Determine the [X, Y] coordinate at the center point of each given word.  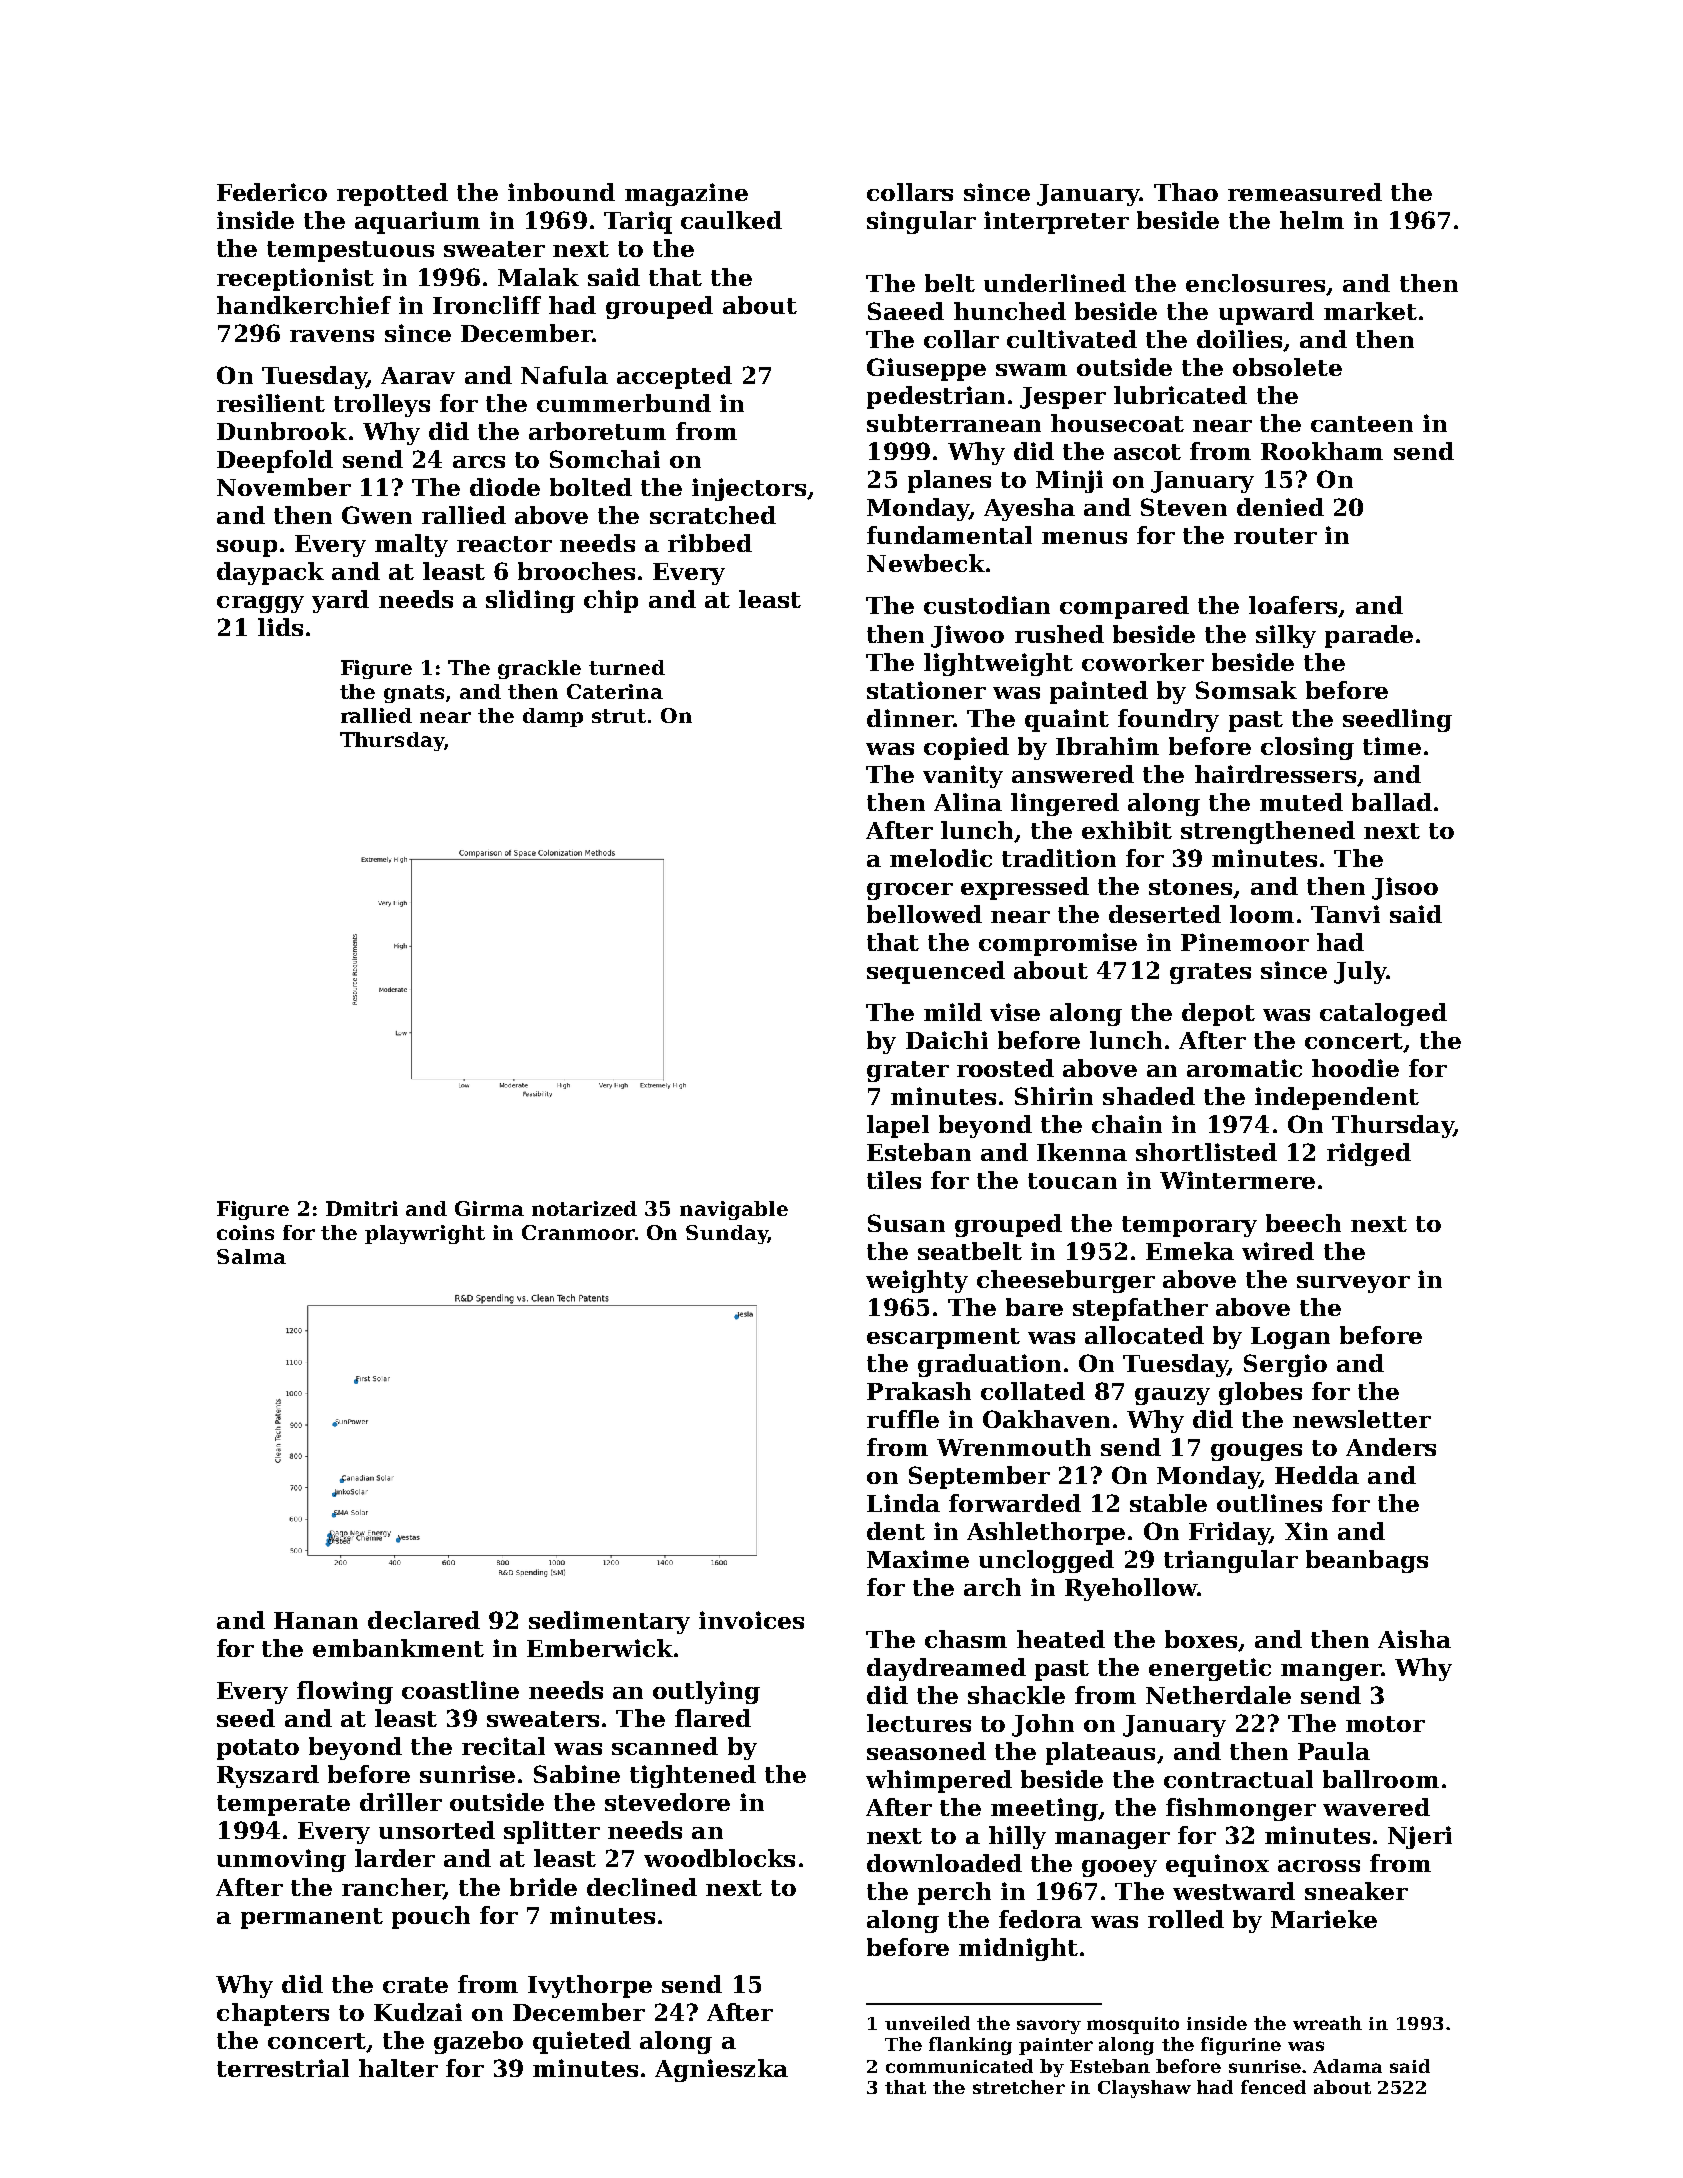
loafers [1293, 605]
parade [1369, 636]
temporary [1189, 1226]
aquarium [417, 222]
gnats [414, 694]
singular [921, 222]
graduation [989, 1365]
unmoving [281, 1860]
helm [1312, 220]
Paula [1334, 1751]
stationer [926, 690]
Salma [251, 1256]
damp [553, 717]
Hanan [316, 1620]
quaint [1067, 720]
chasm [966, 1639]
